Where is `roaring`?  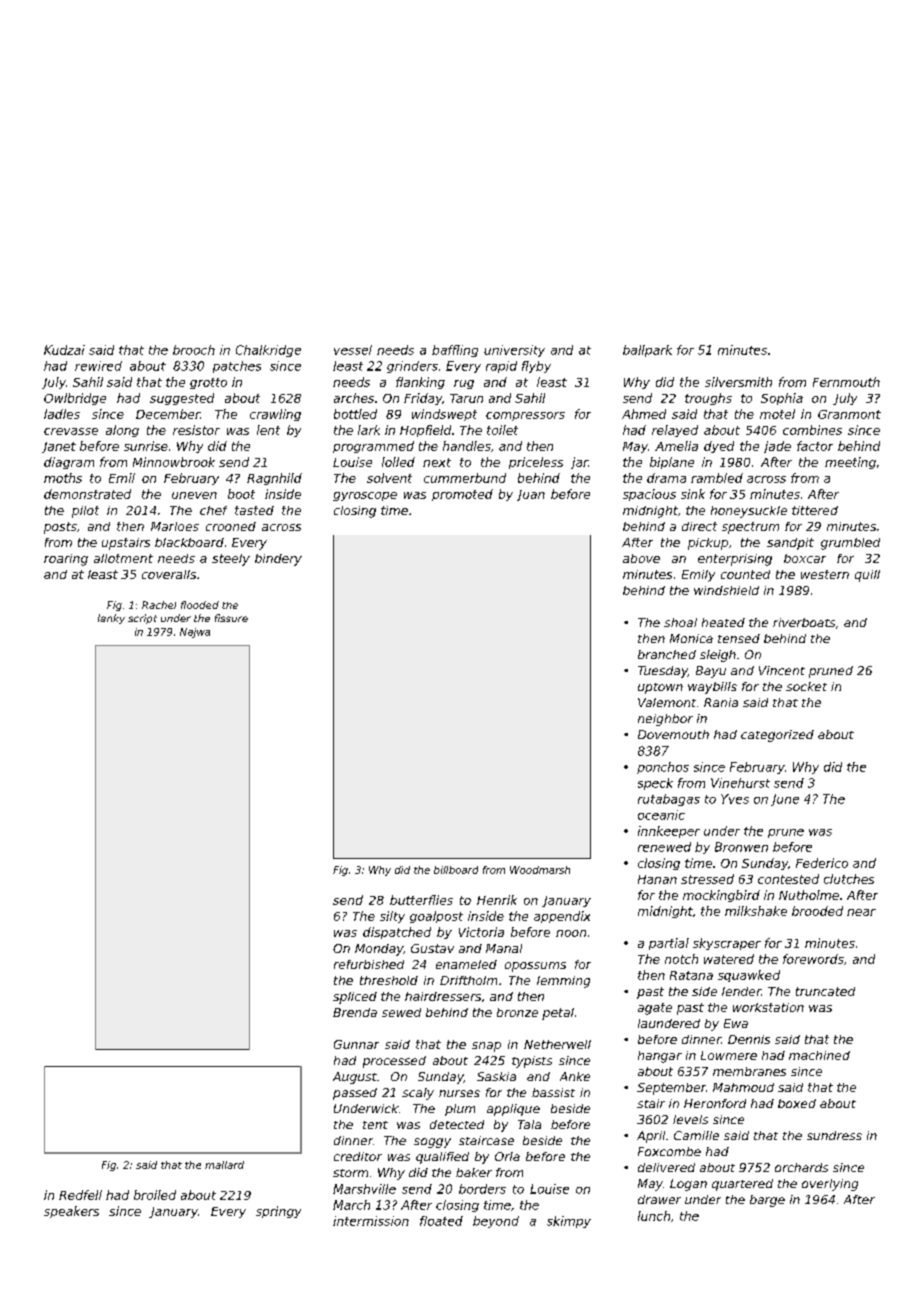
roaring is located at coordinates (66, 560).
